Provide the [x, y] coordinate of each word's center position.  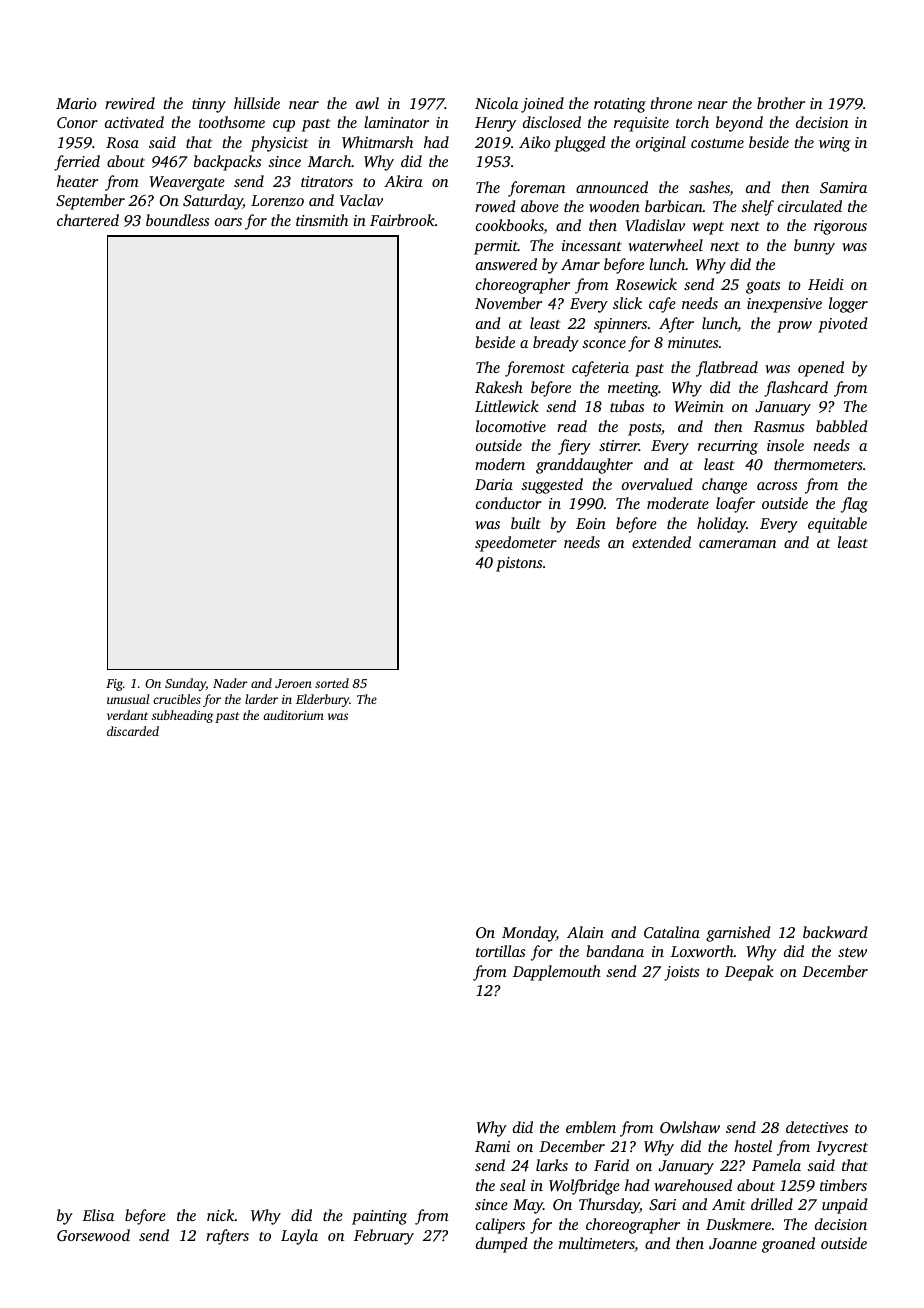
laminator [396, 122]
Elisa [98, 1215]
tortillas [500, 951]
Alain [585, 932]
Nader [230, 683]
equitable [837, 525]
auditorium [293, 715]
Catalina [672, 932]
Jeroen [293, 683]
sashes [709, 188]
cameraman [737, 544]
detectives [817, 1127]
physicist [279, 144]
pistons [519, 564]
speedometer [516, 544]
